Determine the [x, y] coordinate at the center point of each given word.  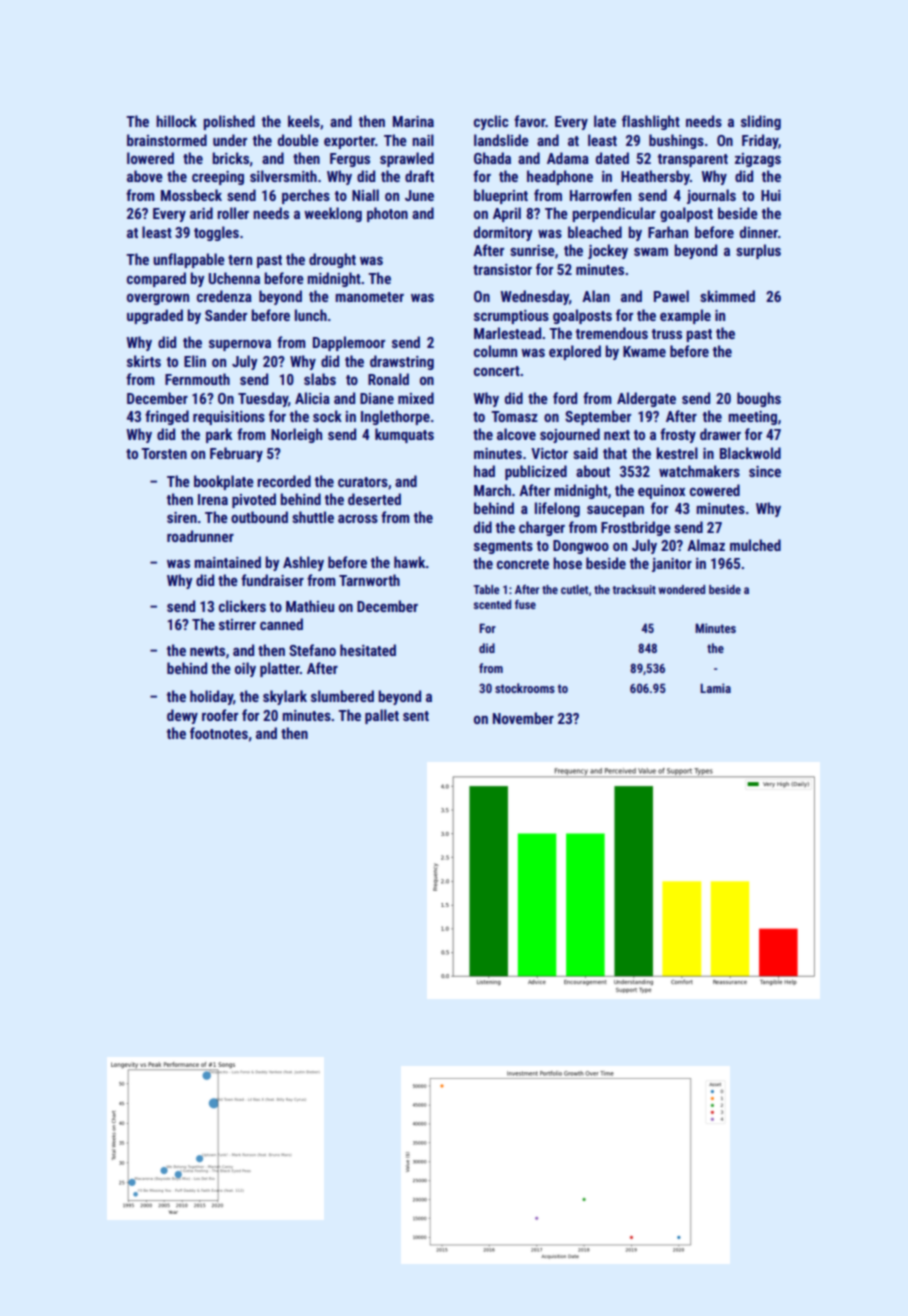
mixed [416, 398]
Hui [771, 195]
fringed [167, 417]
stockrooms [525, 688]
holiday [211, 697]
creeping [218, 178]
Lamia [715, 688]
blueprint [501, 196]
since [765, 471]
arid [201, 213]
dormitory [503, 233]
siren [182, 517]
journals [711, 196]
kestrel [677, 453]
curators [363, 482]
